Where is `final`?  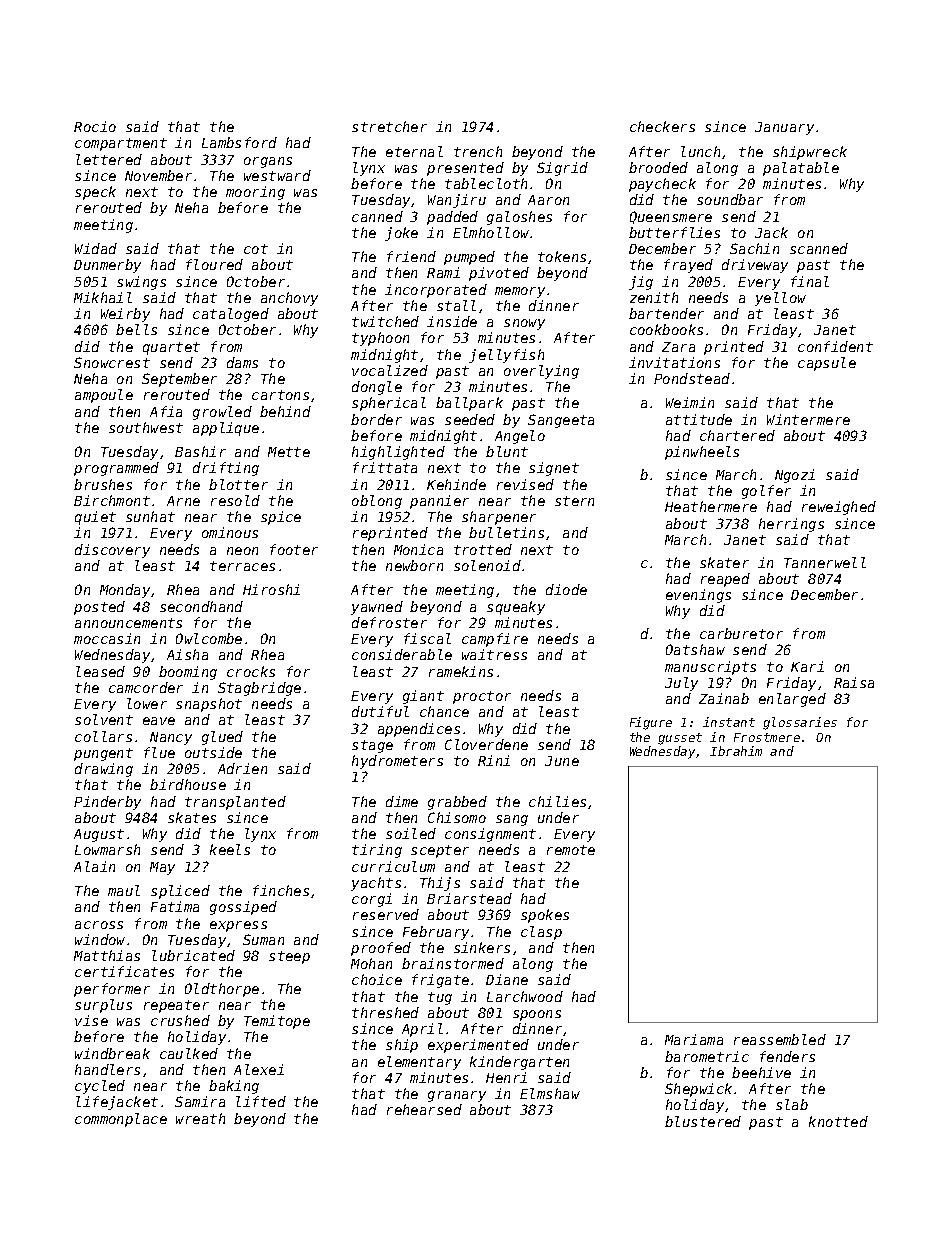
final is located at coordinates (810, 281).
